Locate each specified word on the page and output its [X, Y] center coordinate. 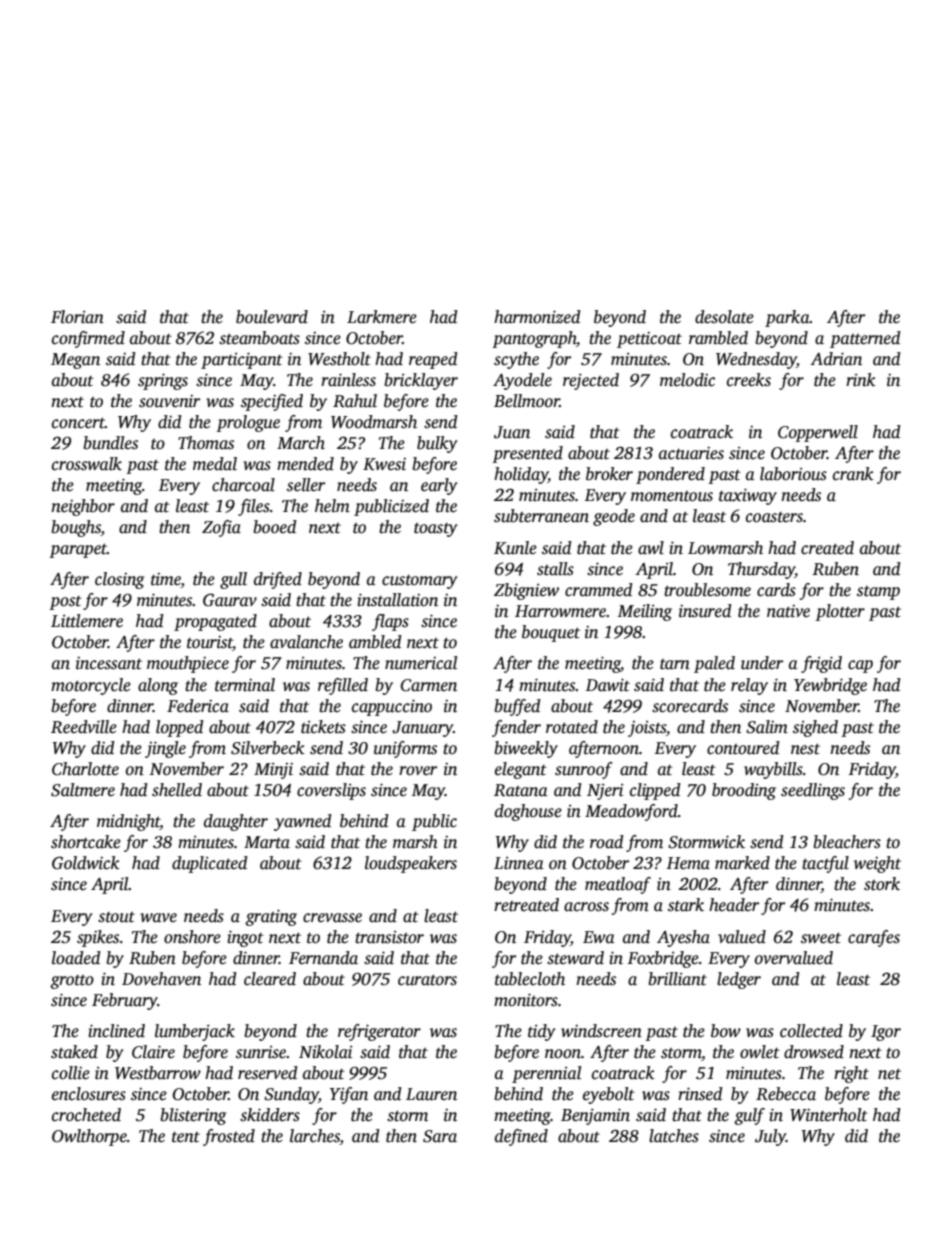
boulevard [272, 317]
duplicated [210, 864]
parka [787, 318]
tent [186, 1137]
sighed [815, 728]
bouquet [551, 633]
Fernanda [323, 958]
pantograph [534, 339]
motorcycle [91, 686]
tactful [825, 864]
